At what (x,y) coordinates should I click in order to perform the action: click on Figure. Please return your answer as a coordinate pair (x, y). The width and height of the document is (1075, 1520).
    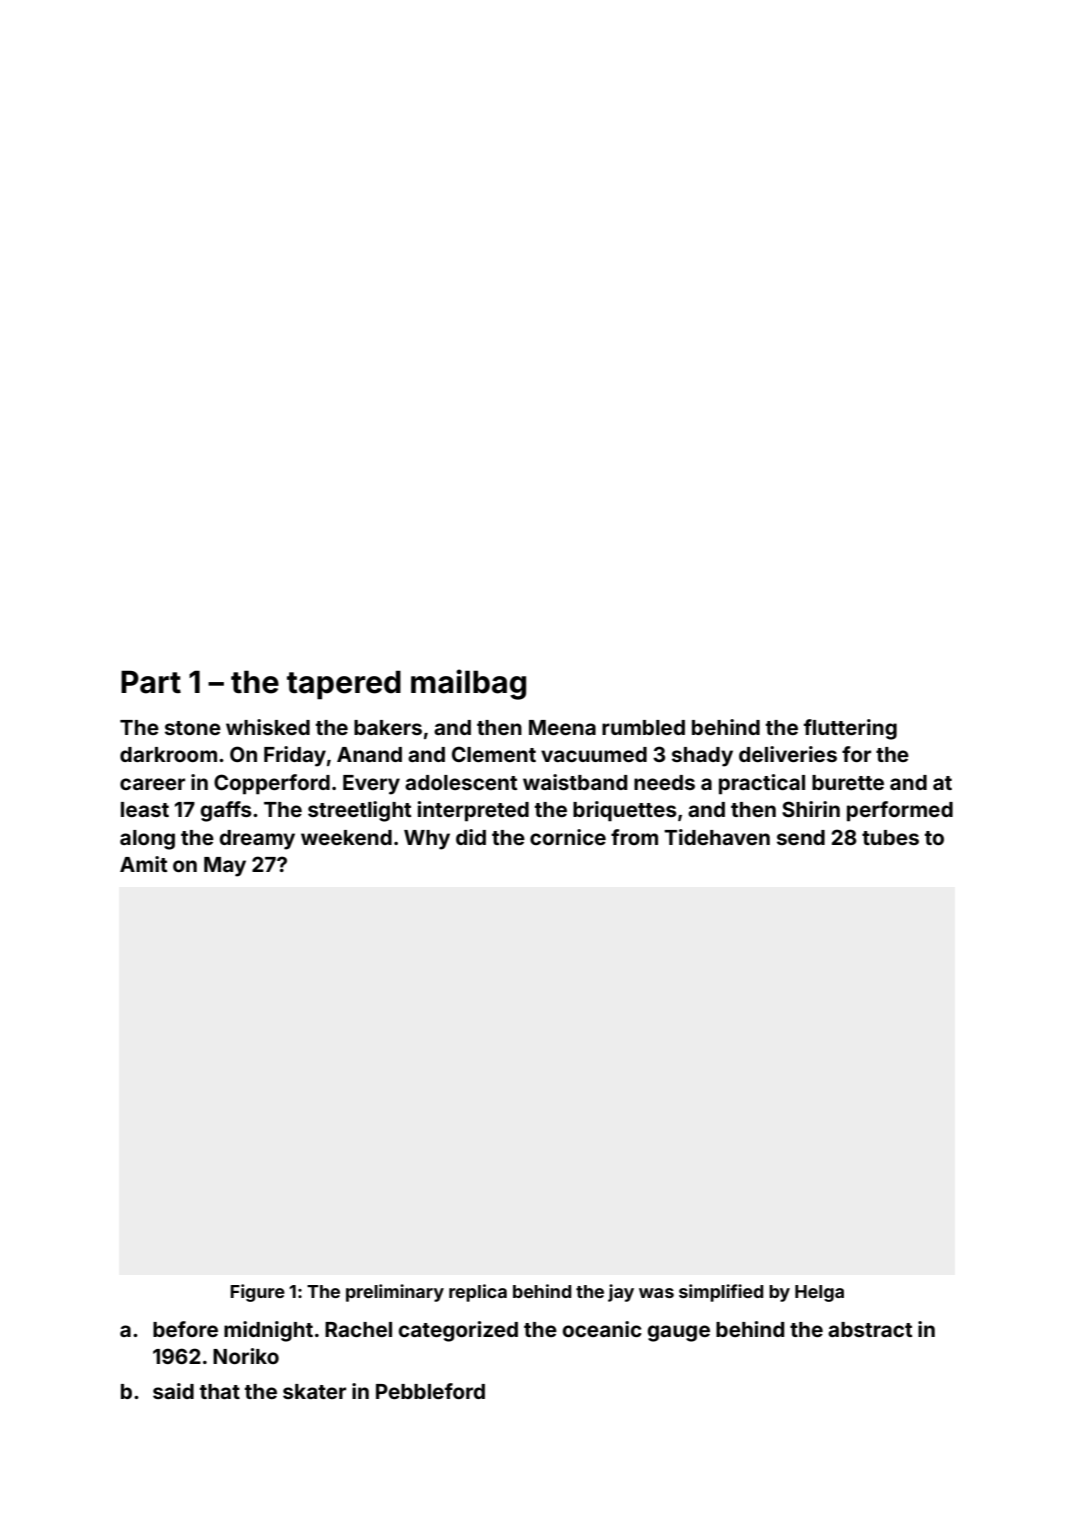
    Looking at the image, I should click on (257, 1293).
